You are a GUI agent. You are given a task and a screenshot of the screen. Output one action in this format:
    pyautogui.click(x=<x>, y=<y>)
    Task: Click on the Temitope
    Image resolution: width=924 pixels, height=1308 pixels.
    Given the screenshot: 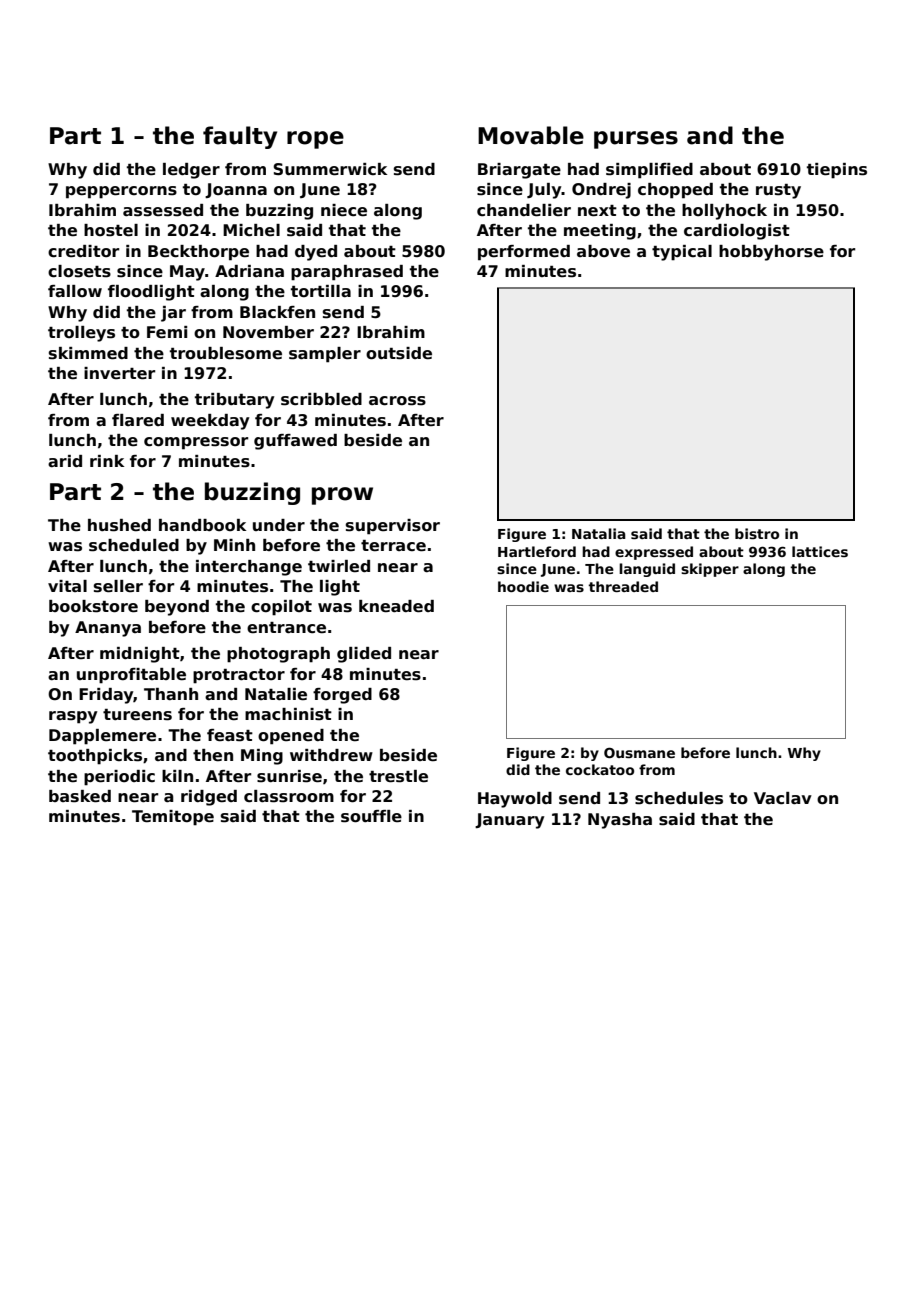 What is the action you would take?
    pyautogui.click(x=173, y=818)
